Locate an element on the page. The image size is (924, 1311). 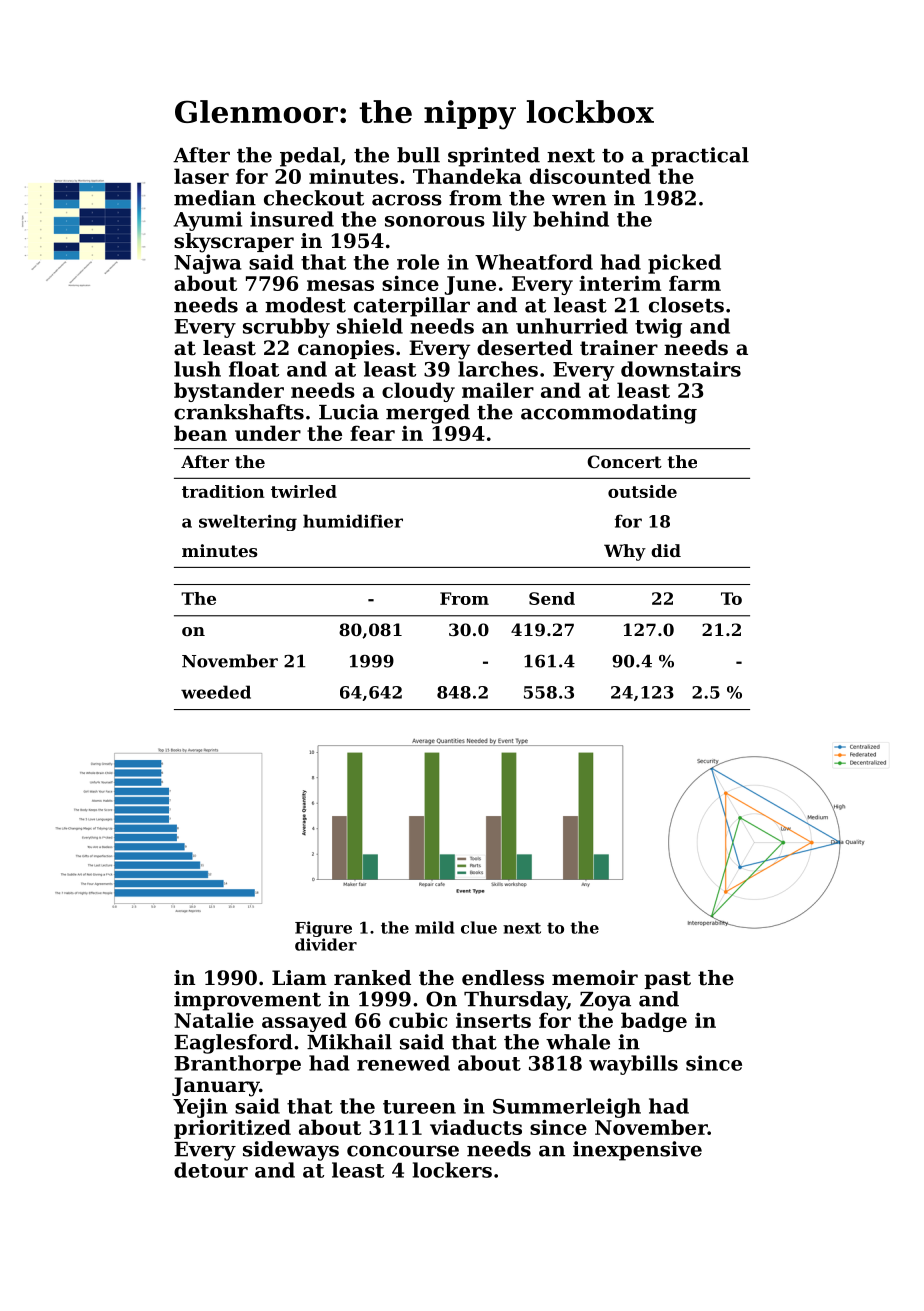
past is located at coordinates (667, 980).
